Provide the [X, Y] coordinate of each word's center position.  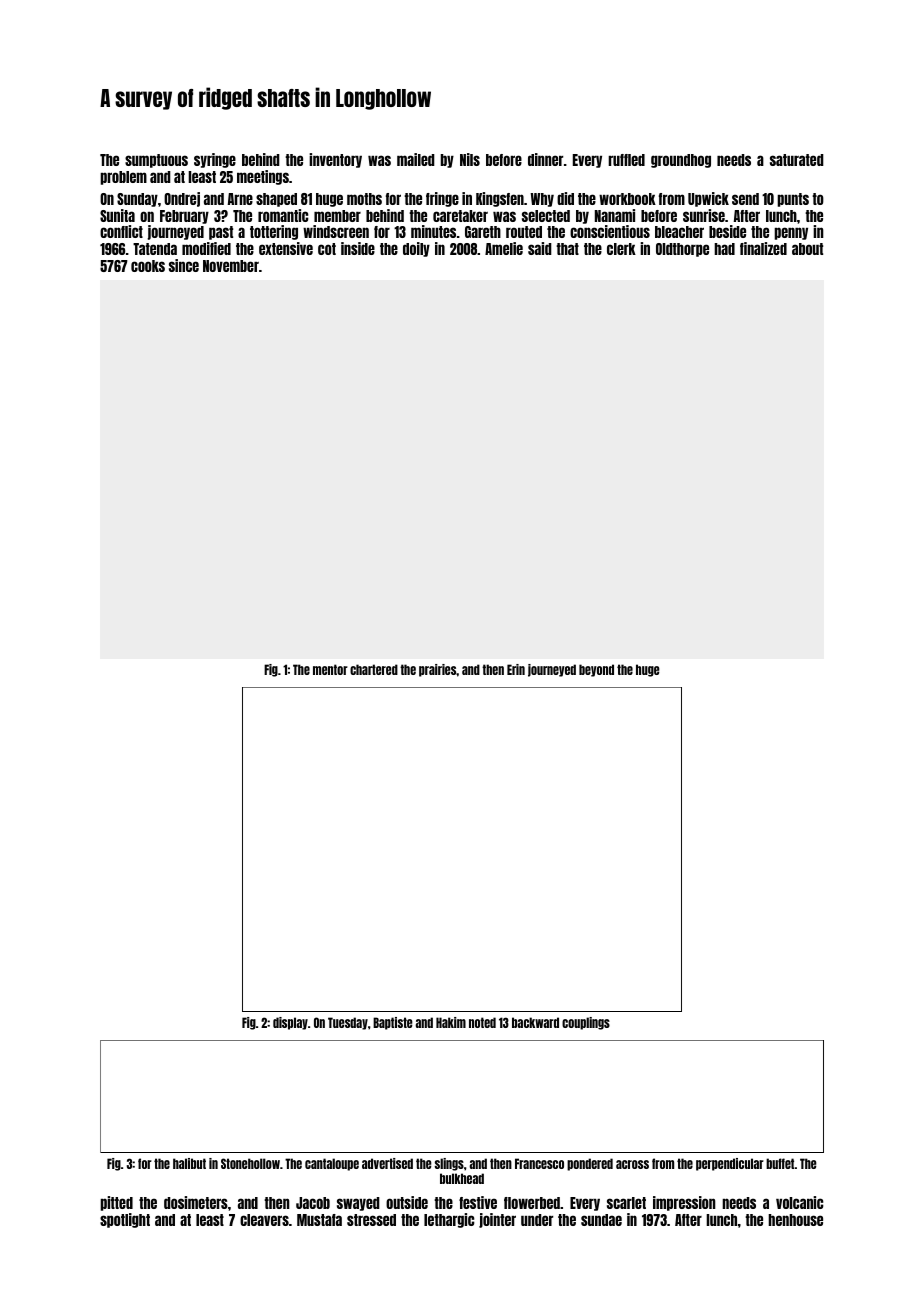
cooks [148, 266]
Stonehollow [250, 1163]
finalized [763, 248]
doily [416, 249]
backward [535, 1022]
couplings [586, 1023]
